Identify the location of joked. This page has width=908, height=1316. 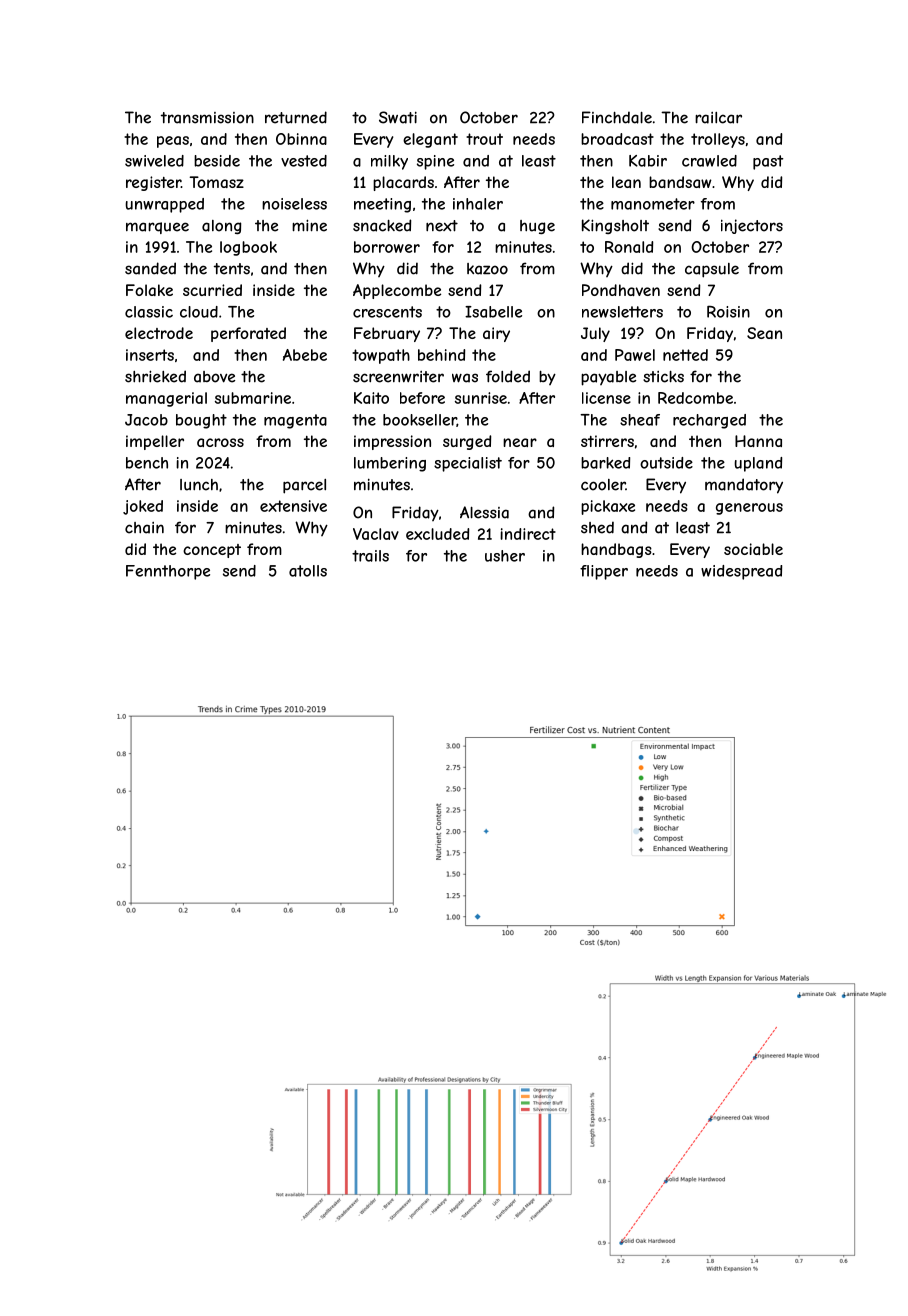
(143, 507).
